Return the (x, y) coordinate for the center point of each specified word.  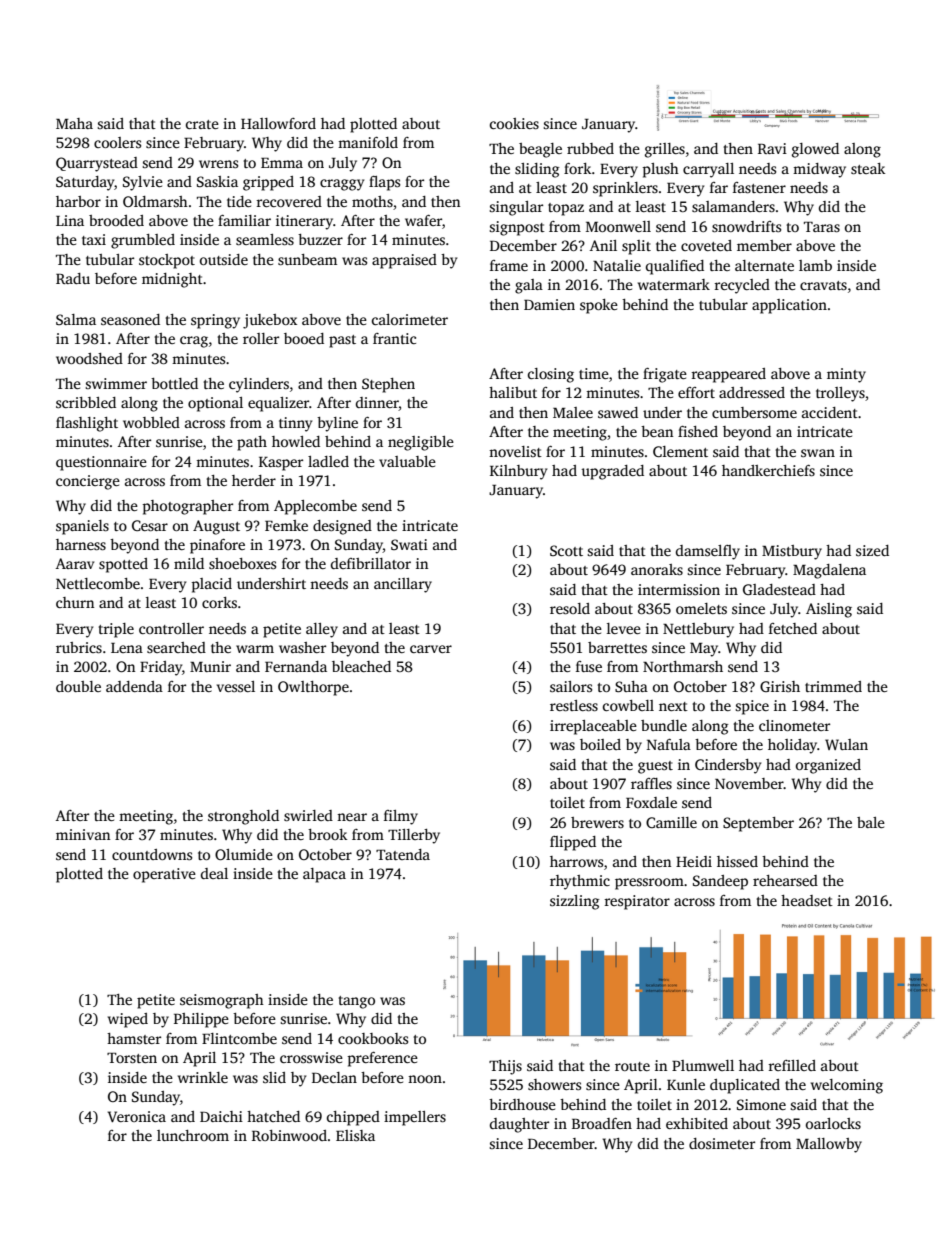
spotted (123, 565)
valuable (407, 461)
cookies (514, 123)
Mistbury (792, 552)
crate (202, 124)
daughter (519, 1125)
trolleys (840, 394)
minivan (83, 834)
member (764, 245)
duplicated (745, 1086)
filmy (401, 817)
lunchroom (193, 1135)
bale (871, 822)
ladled (328, 461)
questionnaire (101, 463)
